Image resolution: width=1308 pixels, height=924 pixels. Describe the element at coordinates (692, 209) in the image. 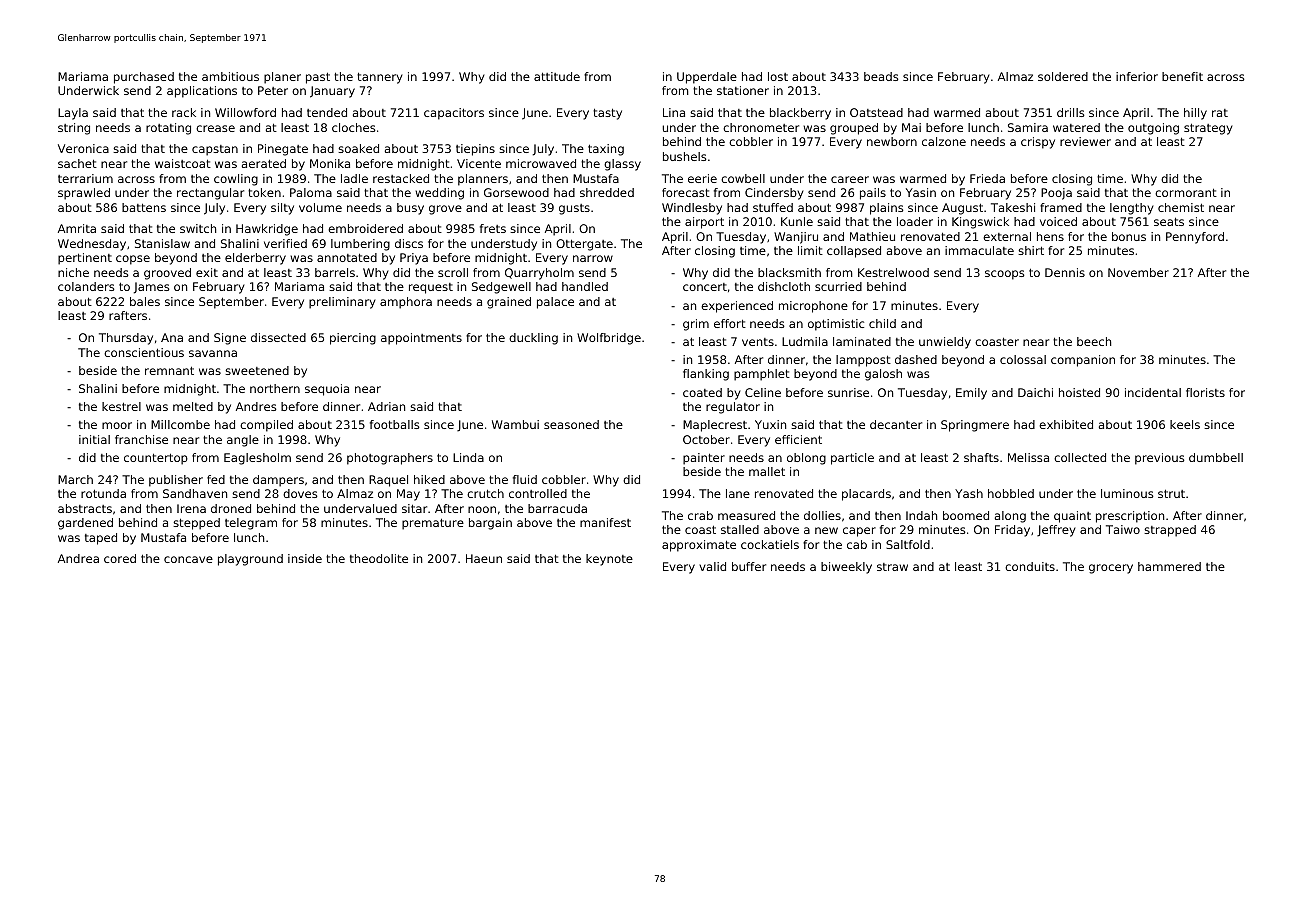

I see `Windlesby` at that location.
